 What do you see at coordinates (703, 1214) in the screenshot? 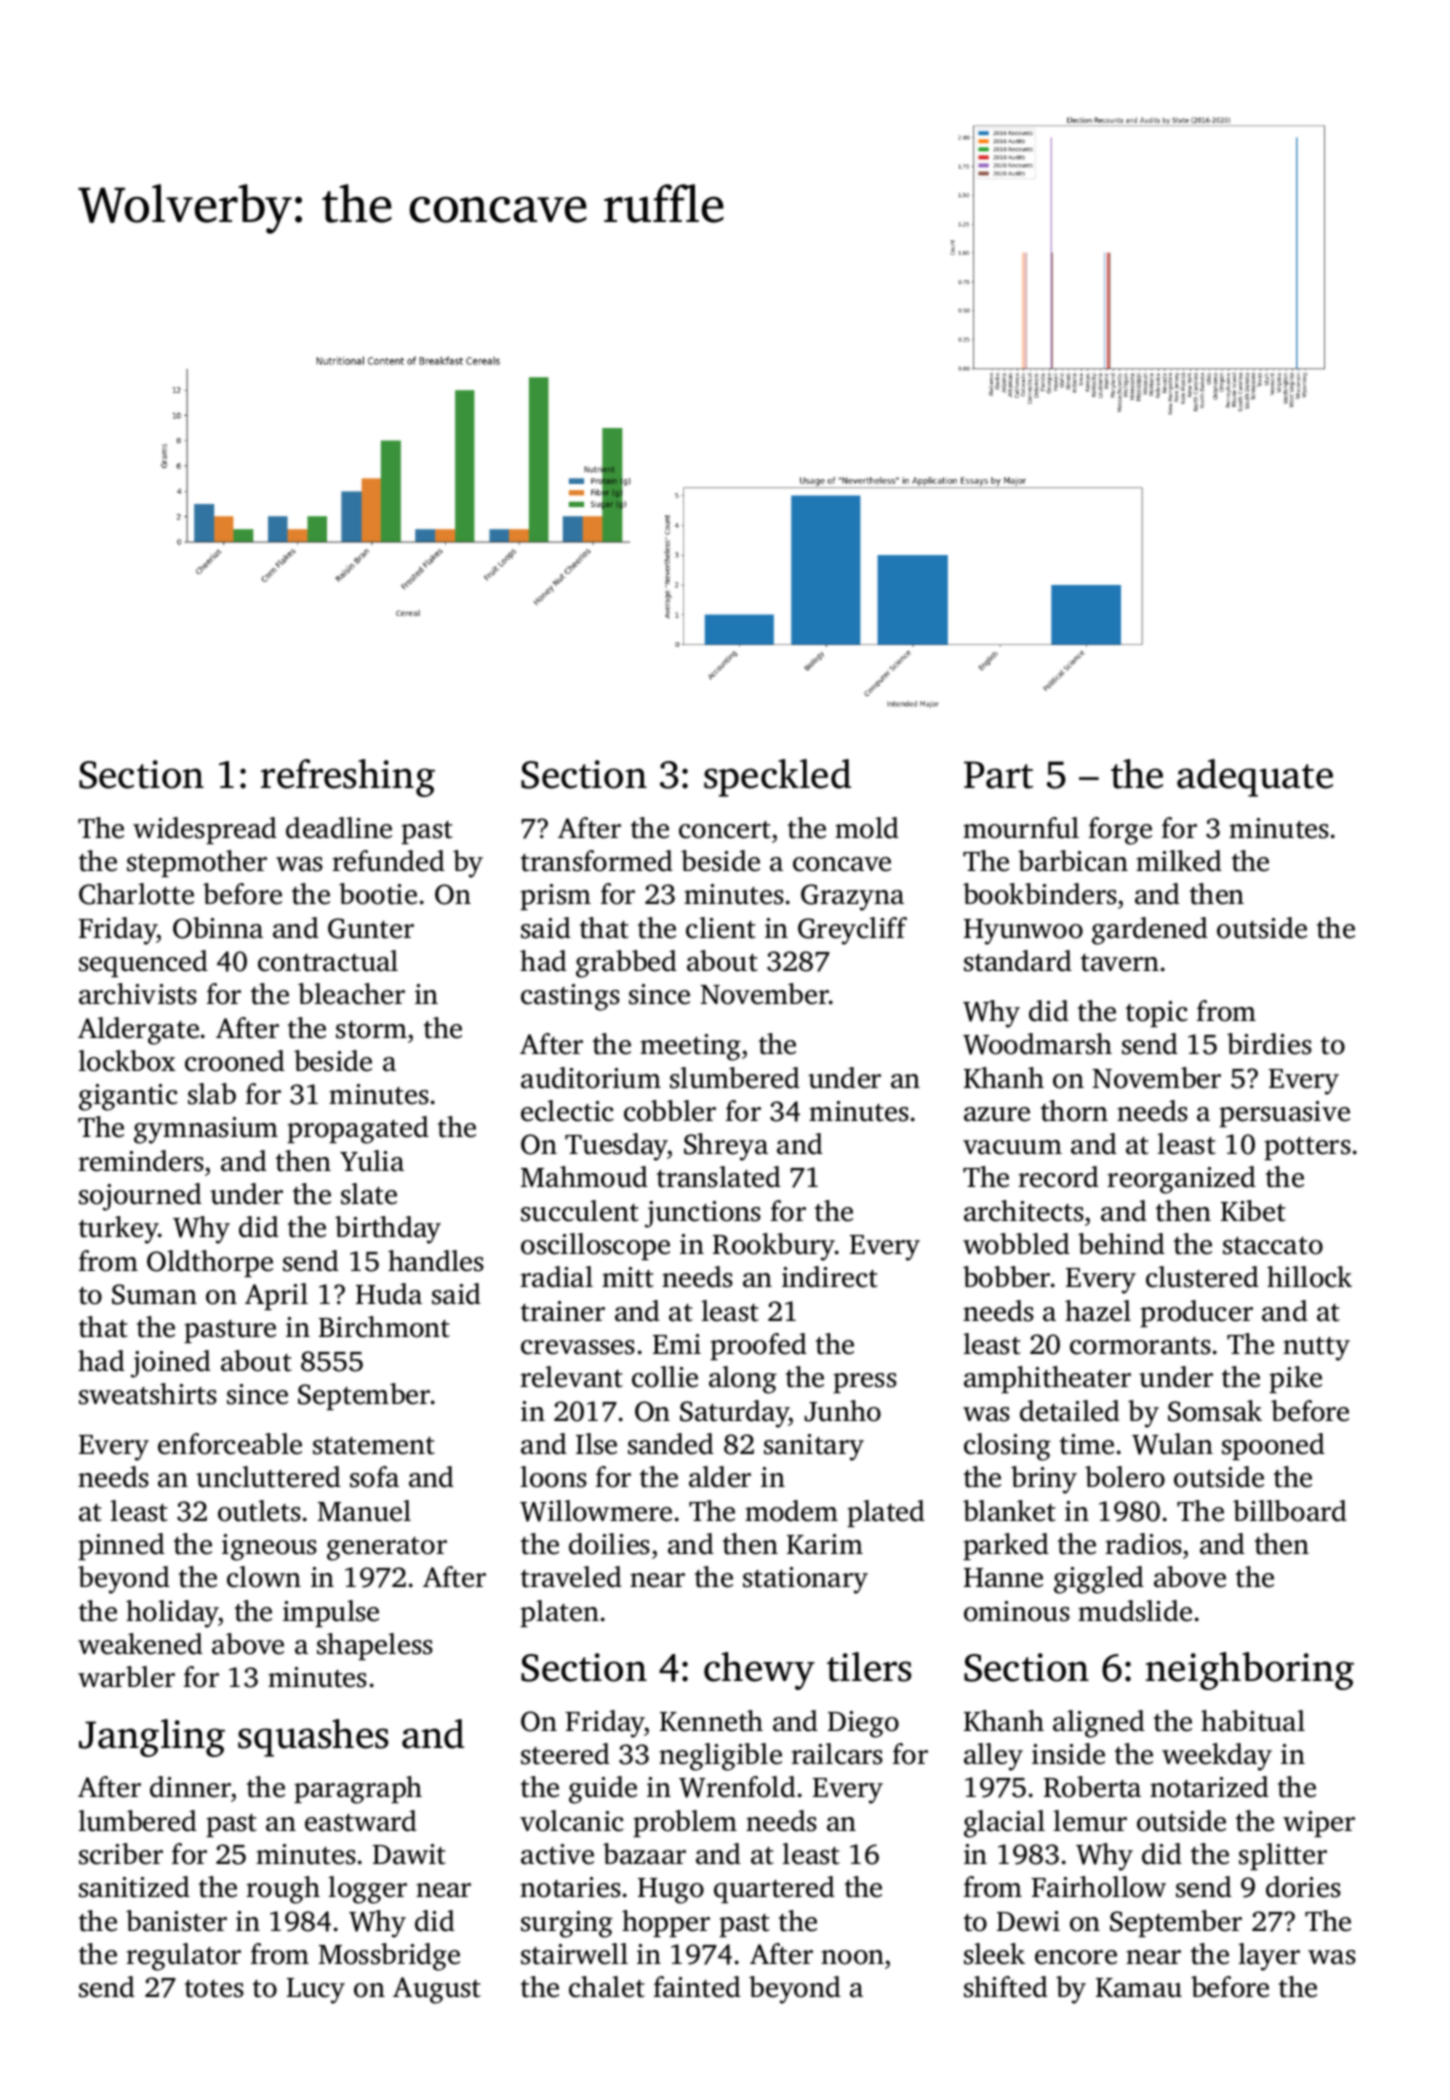
I see `junctions` at bounding box center [703, 1214].
